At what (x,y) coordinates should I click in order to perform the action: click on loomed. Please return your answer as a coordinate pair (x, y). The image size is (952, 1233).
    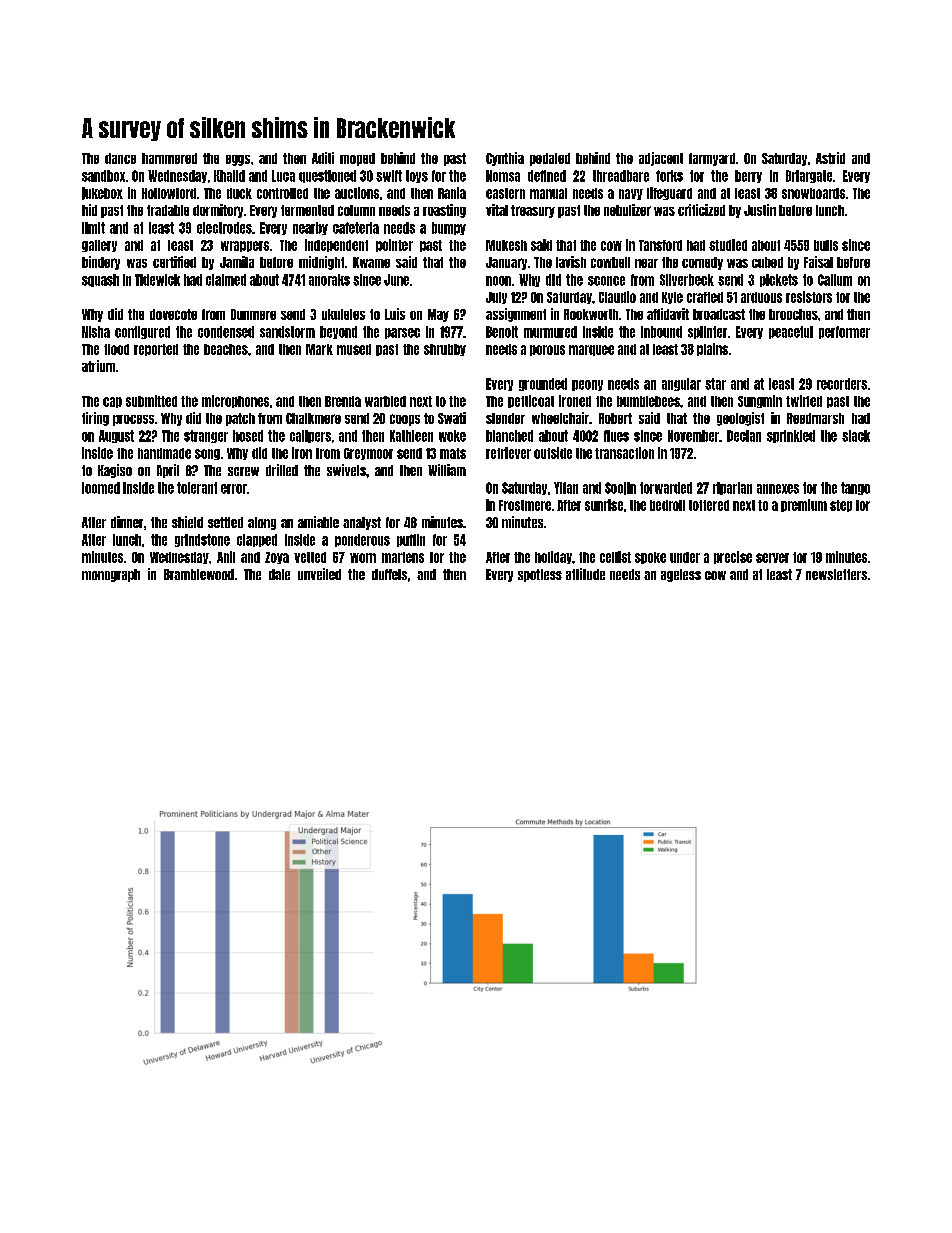
    Looking at the image, I should click on (101, 488).
